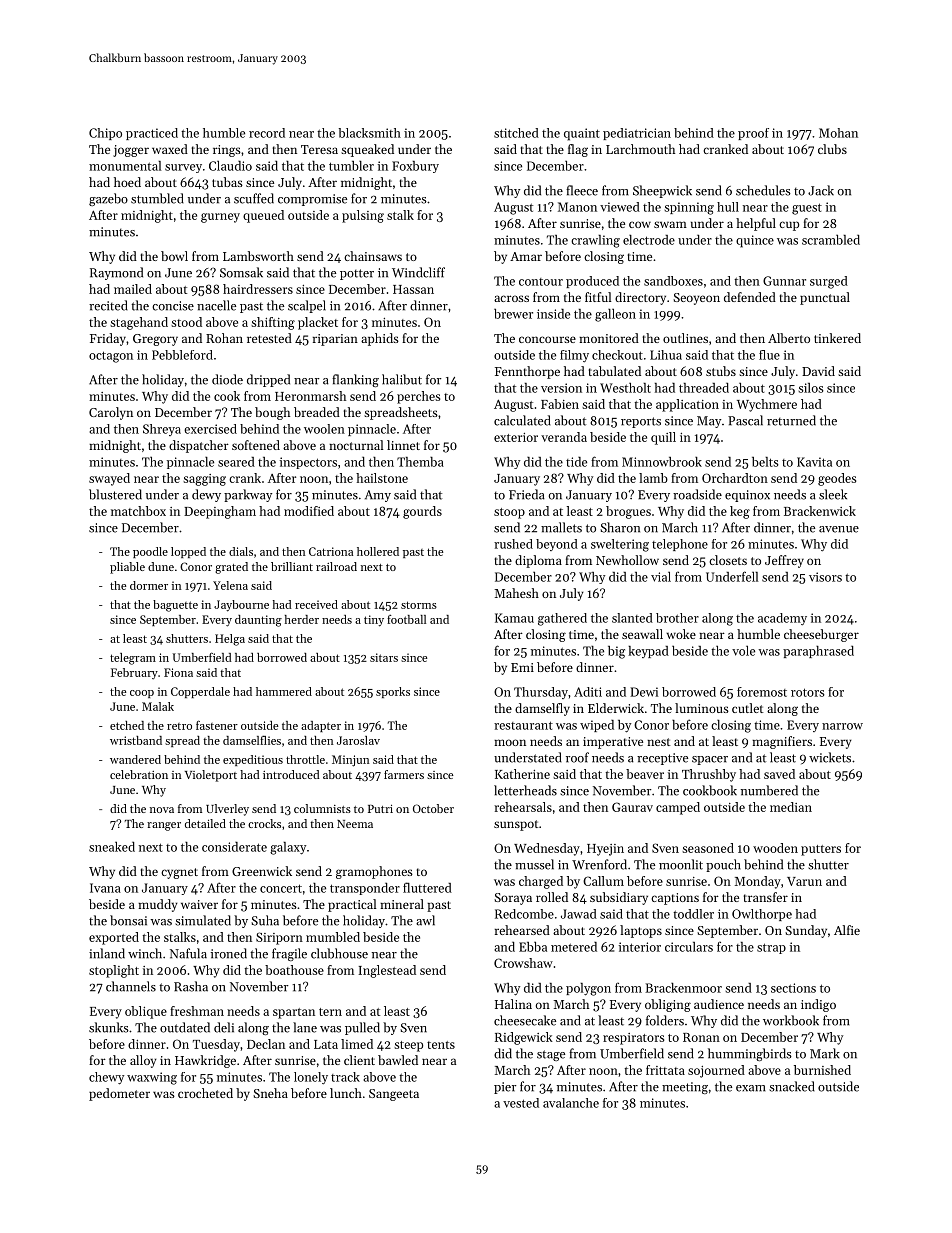 Image resolution: width=952 pixels, height=1233 pixels. I want to click on Alfie, so click(847, 930).
